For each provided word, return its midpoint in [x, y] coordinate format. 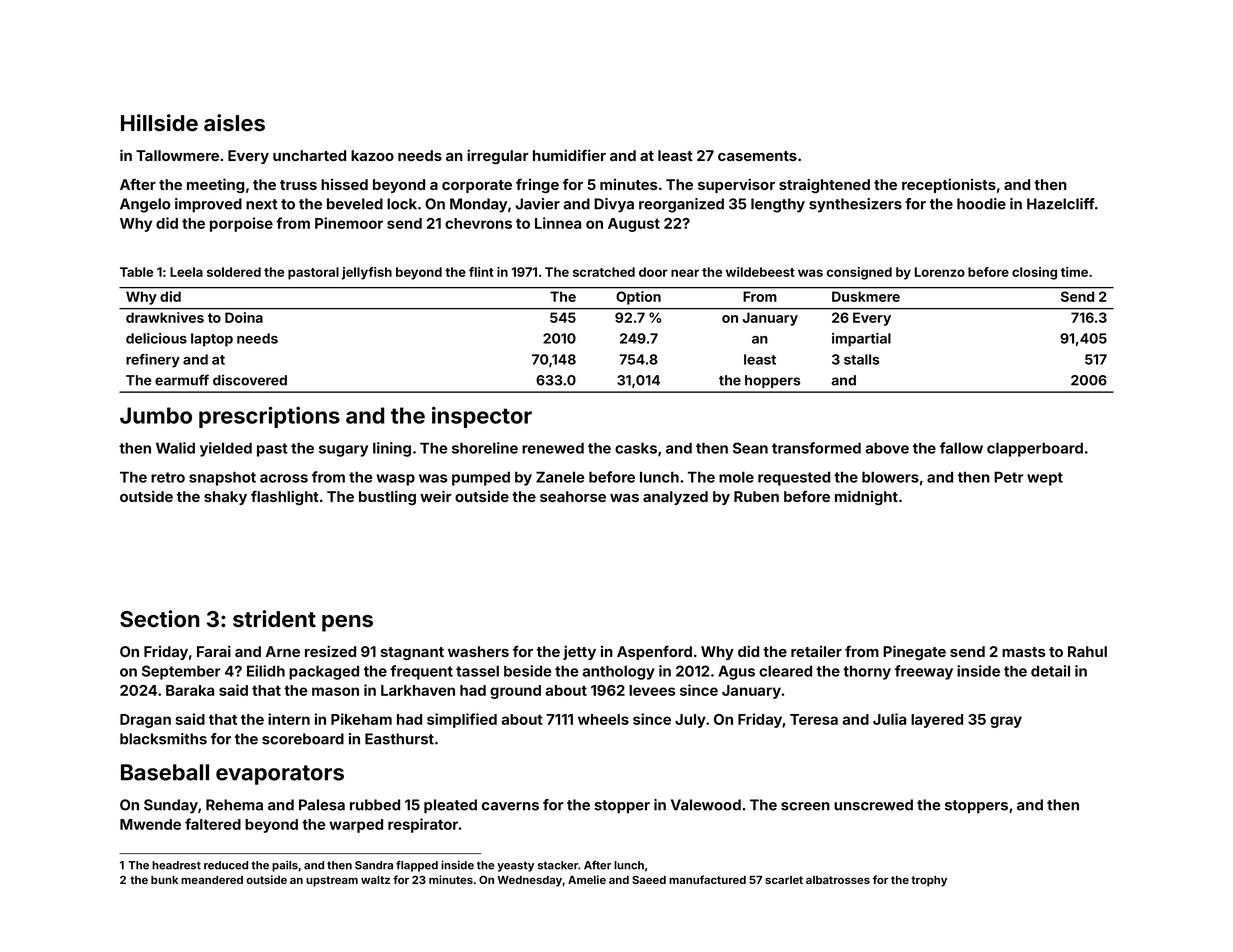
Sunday [171, 806]
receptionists [949, 185]
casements [757, 156]
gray [1006, 722]
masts [1024, 652]
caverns [510, 806]
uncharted [309, 155]
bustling [387, 497]
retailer [816, 651]
